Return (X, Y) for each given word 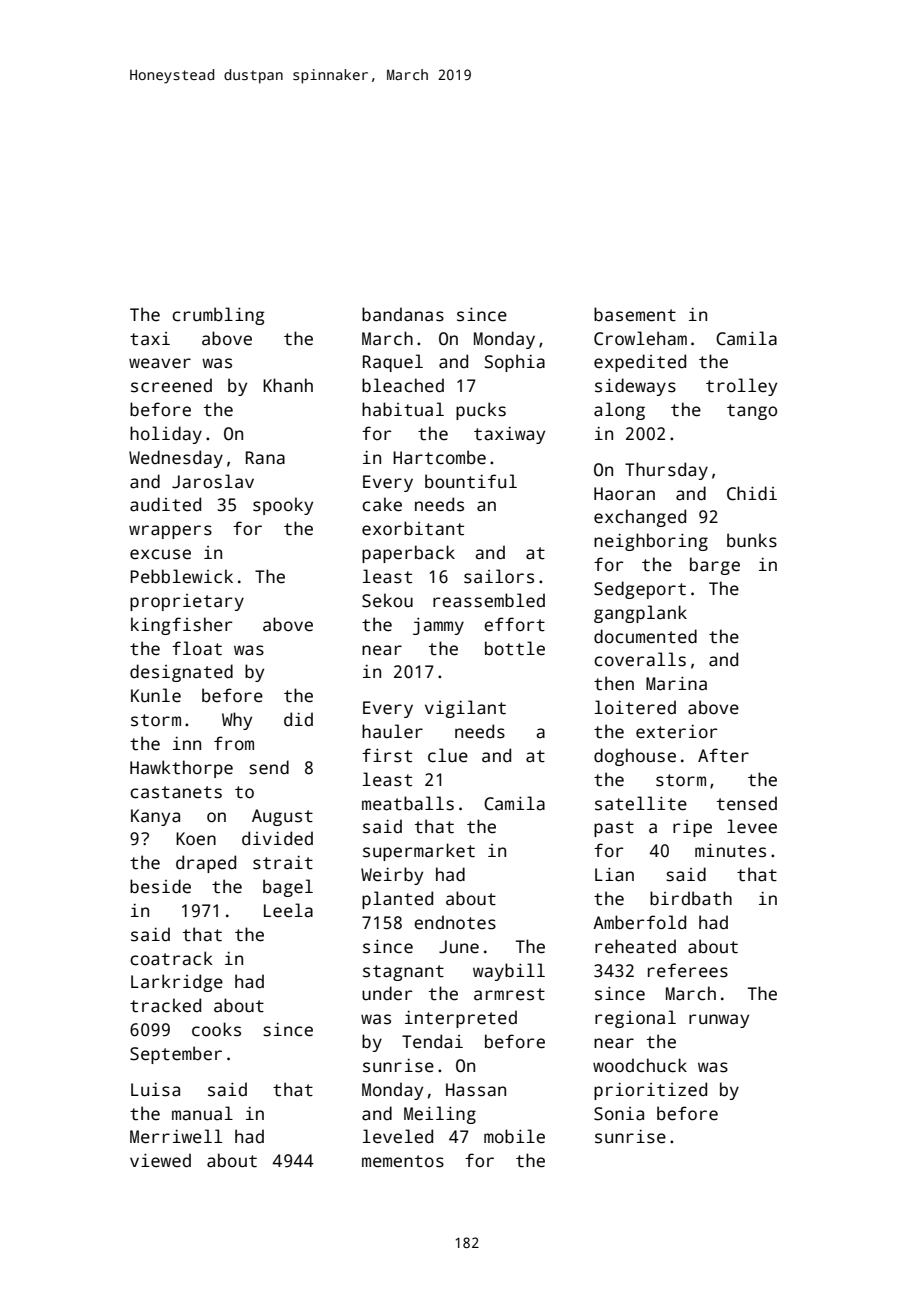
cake (382, 504)
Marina (676, 683)
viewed (160, 1160)
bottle (515, 648)
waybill (509, 972)
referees (688, 970)
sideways (635, 387)
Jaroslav (213, 481)
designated (181, 673)
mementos (403, 1161)
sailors (499, 576)
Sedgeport (640, 590)
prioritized (650, 1091)
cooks (216, 1029)
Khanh (288, 385)
